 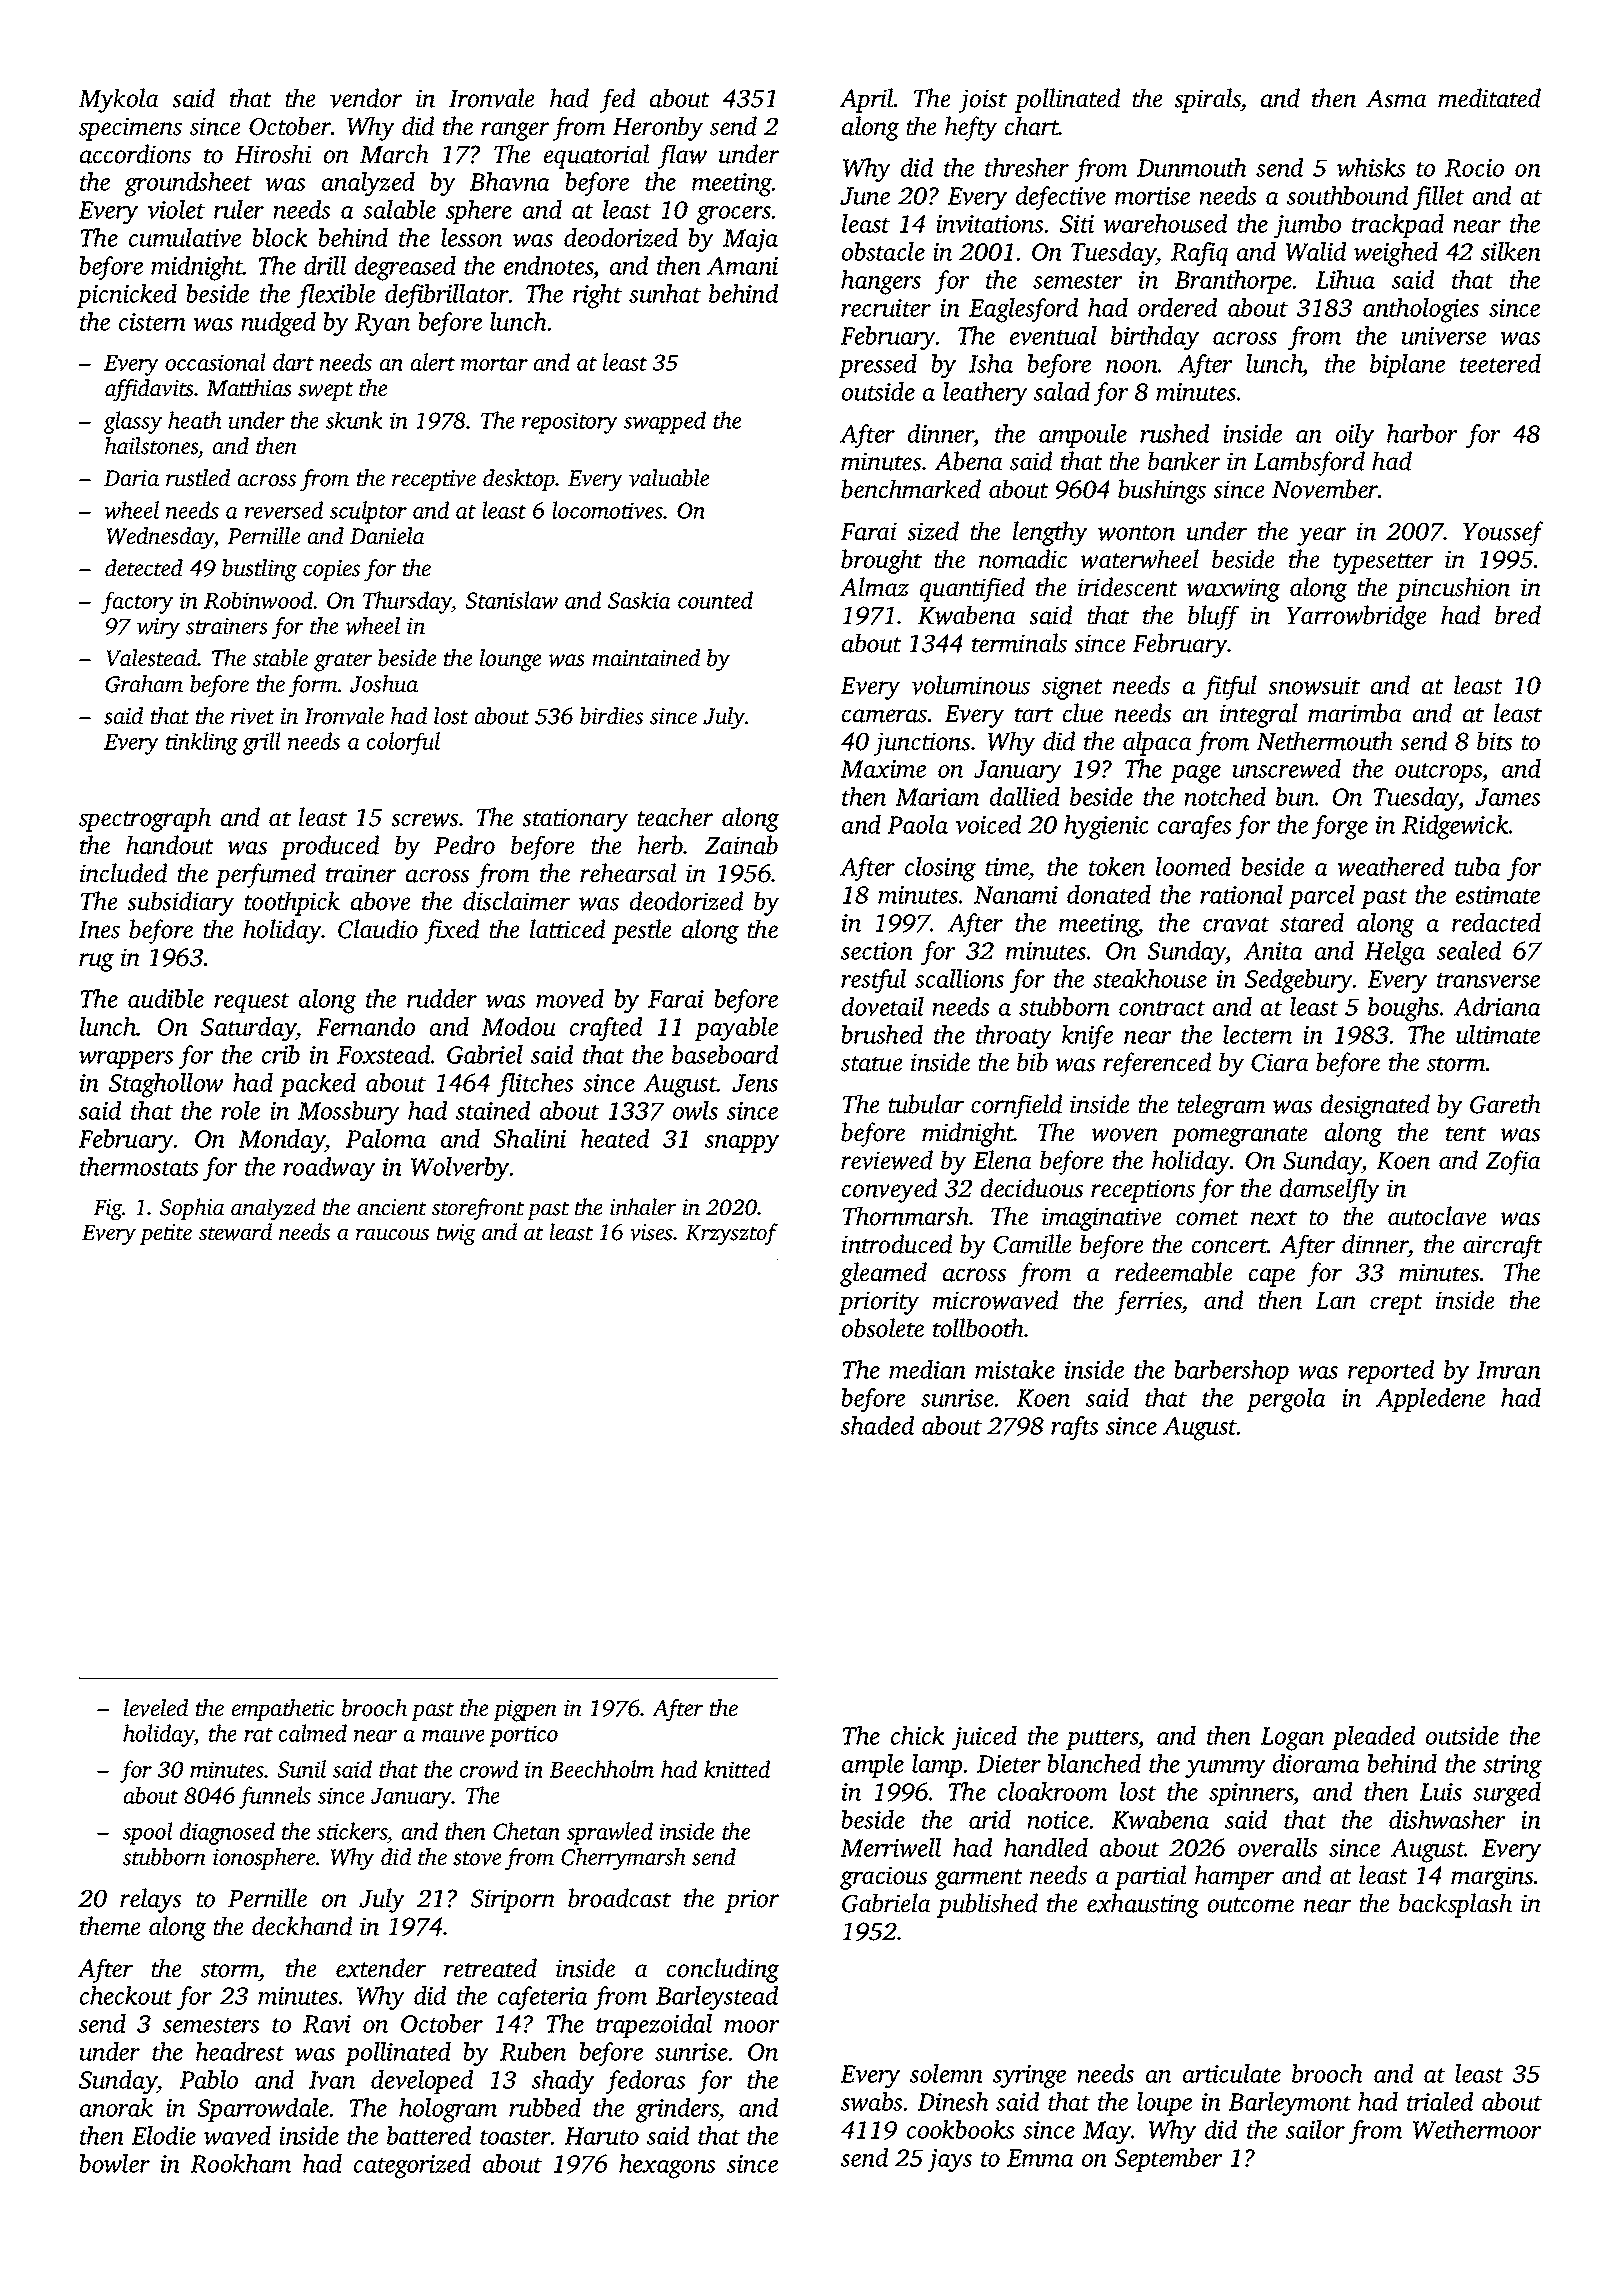 What do you see at coordinates (1106, 827) in the screenshot?
I see `hygienic` at bounding box center [1106, 827].
